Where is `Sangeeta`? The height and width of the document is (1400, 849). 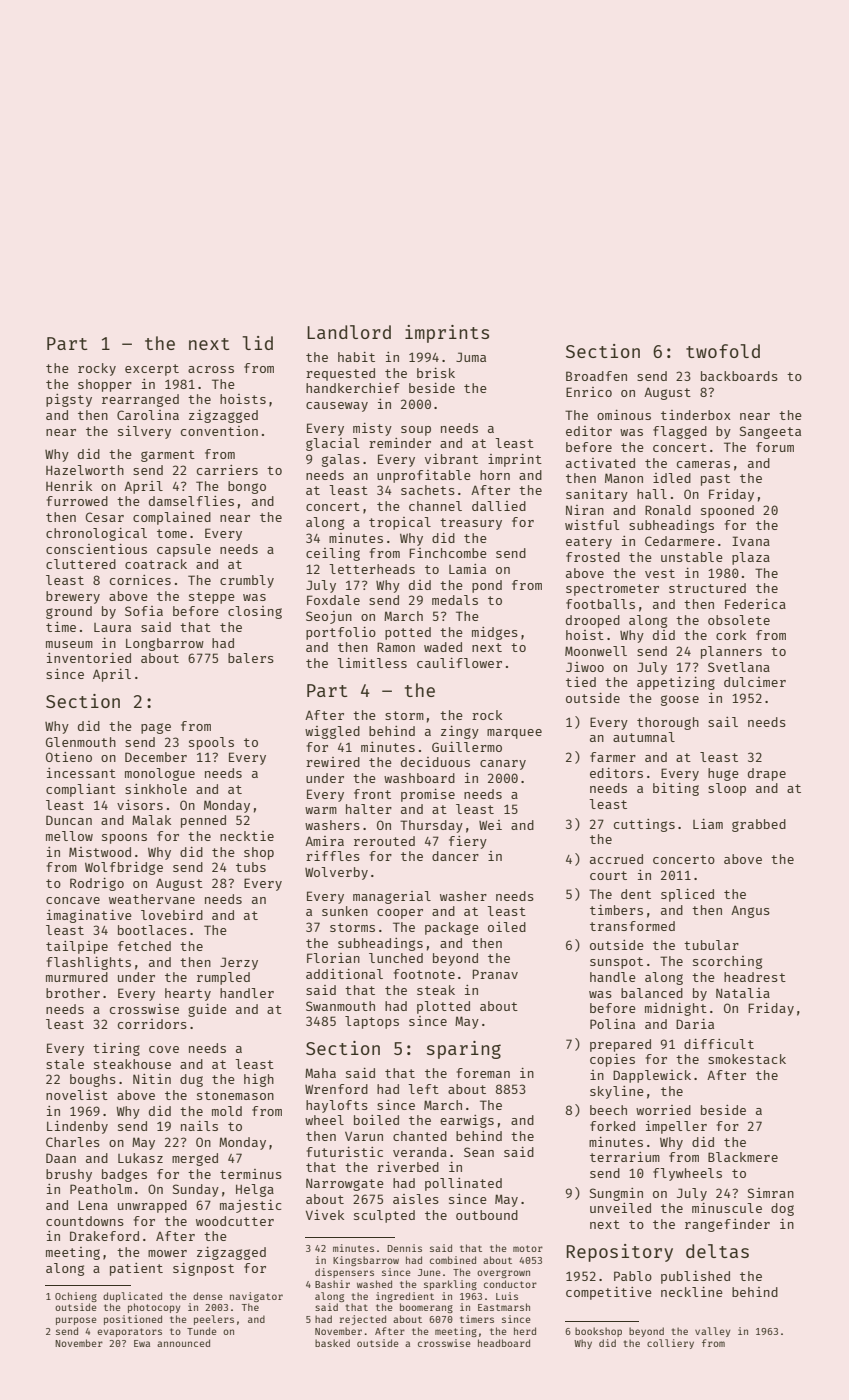 Sangeeta is located at coordinates (770, 432).
